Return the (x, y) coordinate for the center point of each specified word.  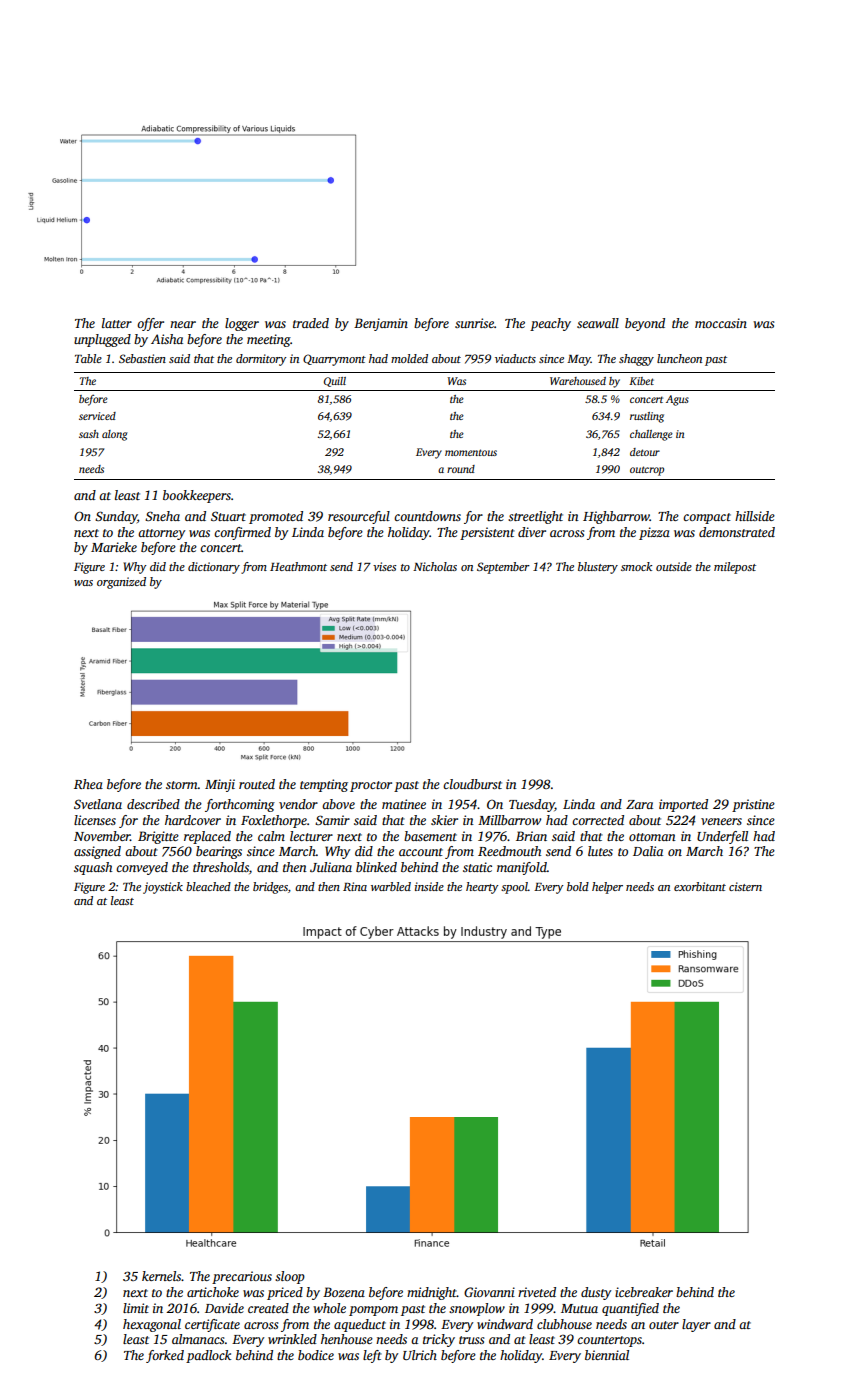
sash (89, 434)
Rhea (88, 784)
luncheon (679, 358)
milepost (735, 568)
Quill (335, 382)
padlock (208, 1356)
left (372, 1356)
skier (444, 820)
